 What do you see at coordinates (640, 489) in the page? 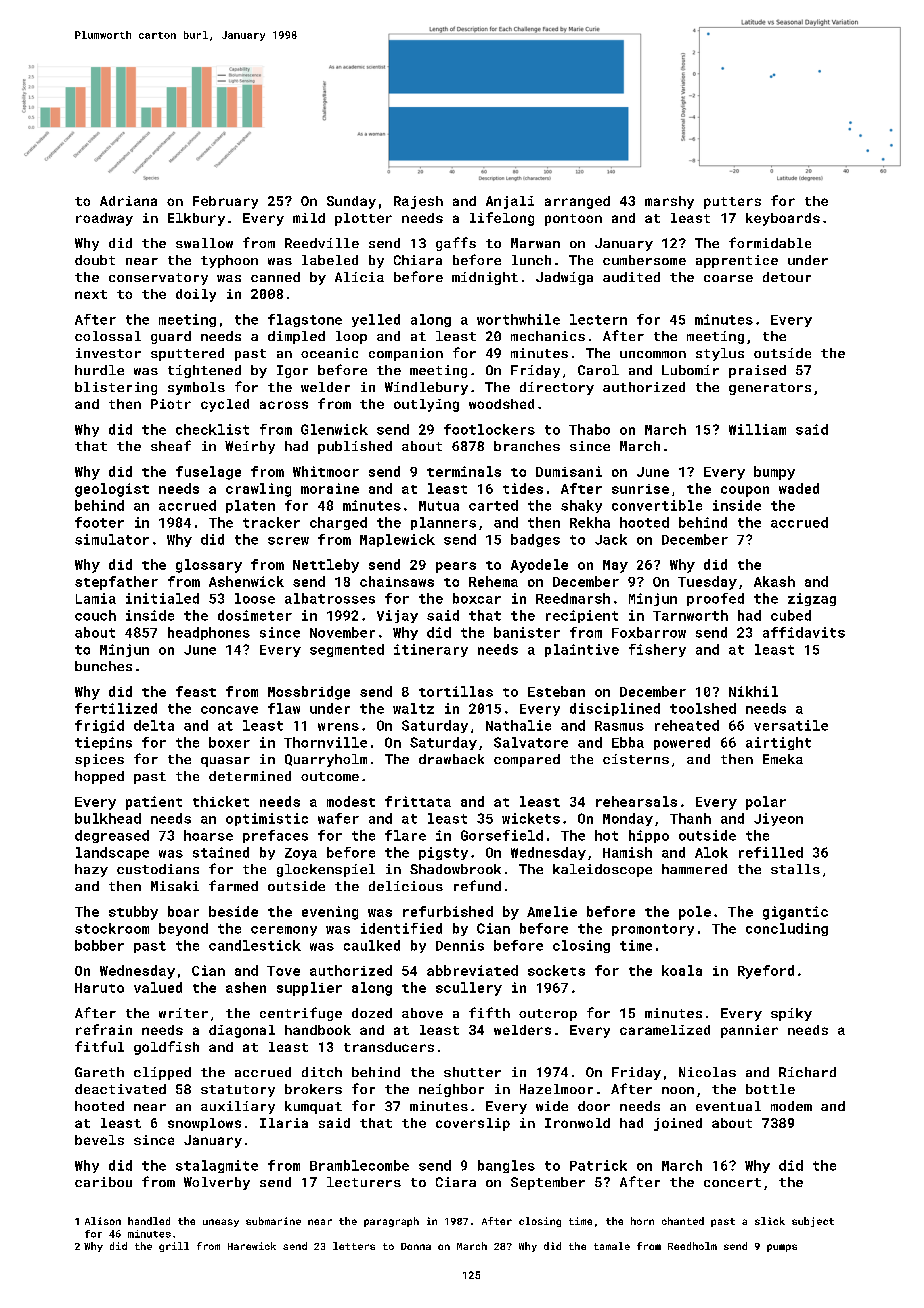
I see `sunrise` at bounding box center [640, 489].
